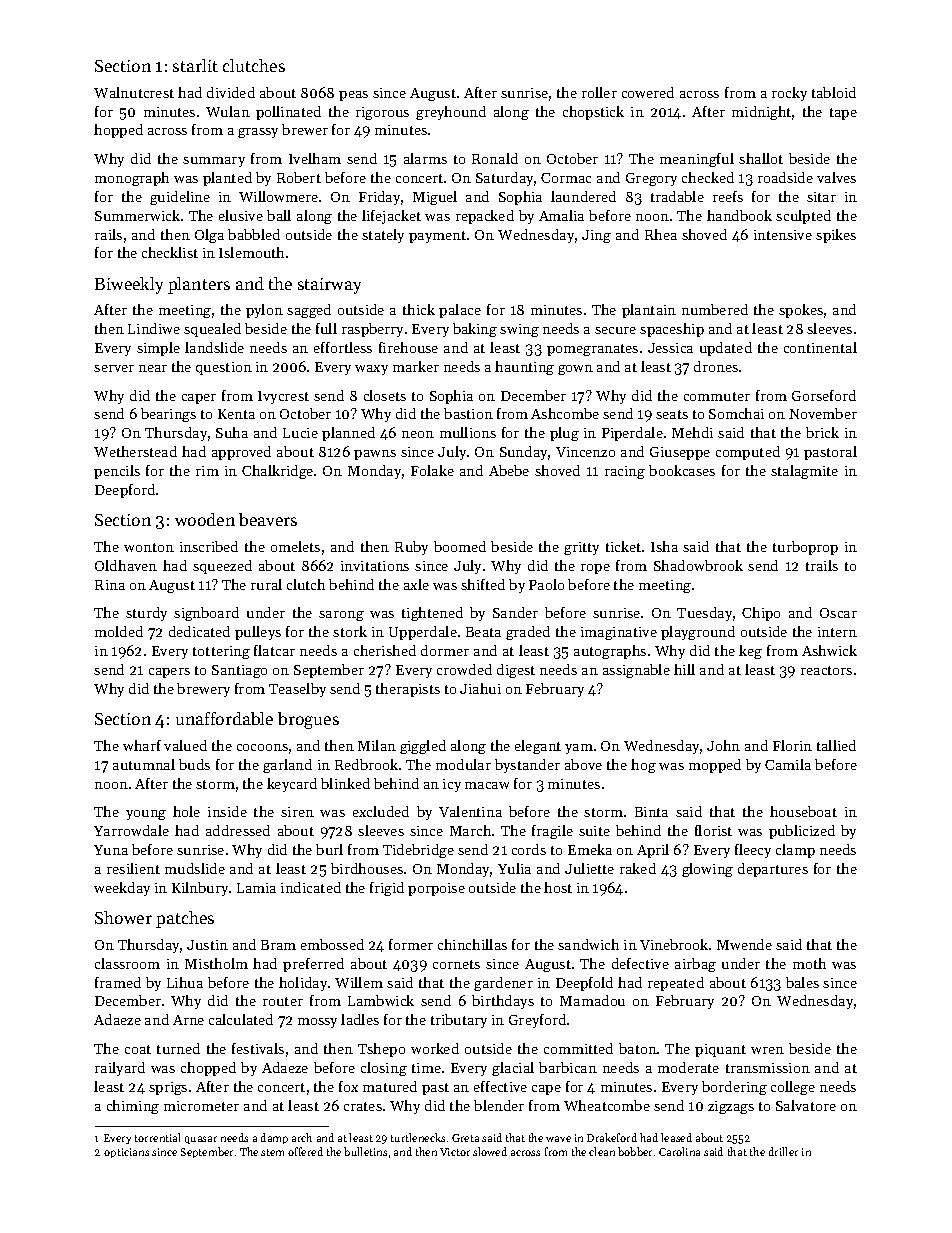  Describe the element at coordinates (132, 179) in the image. I see `monograph` at that location.
